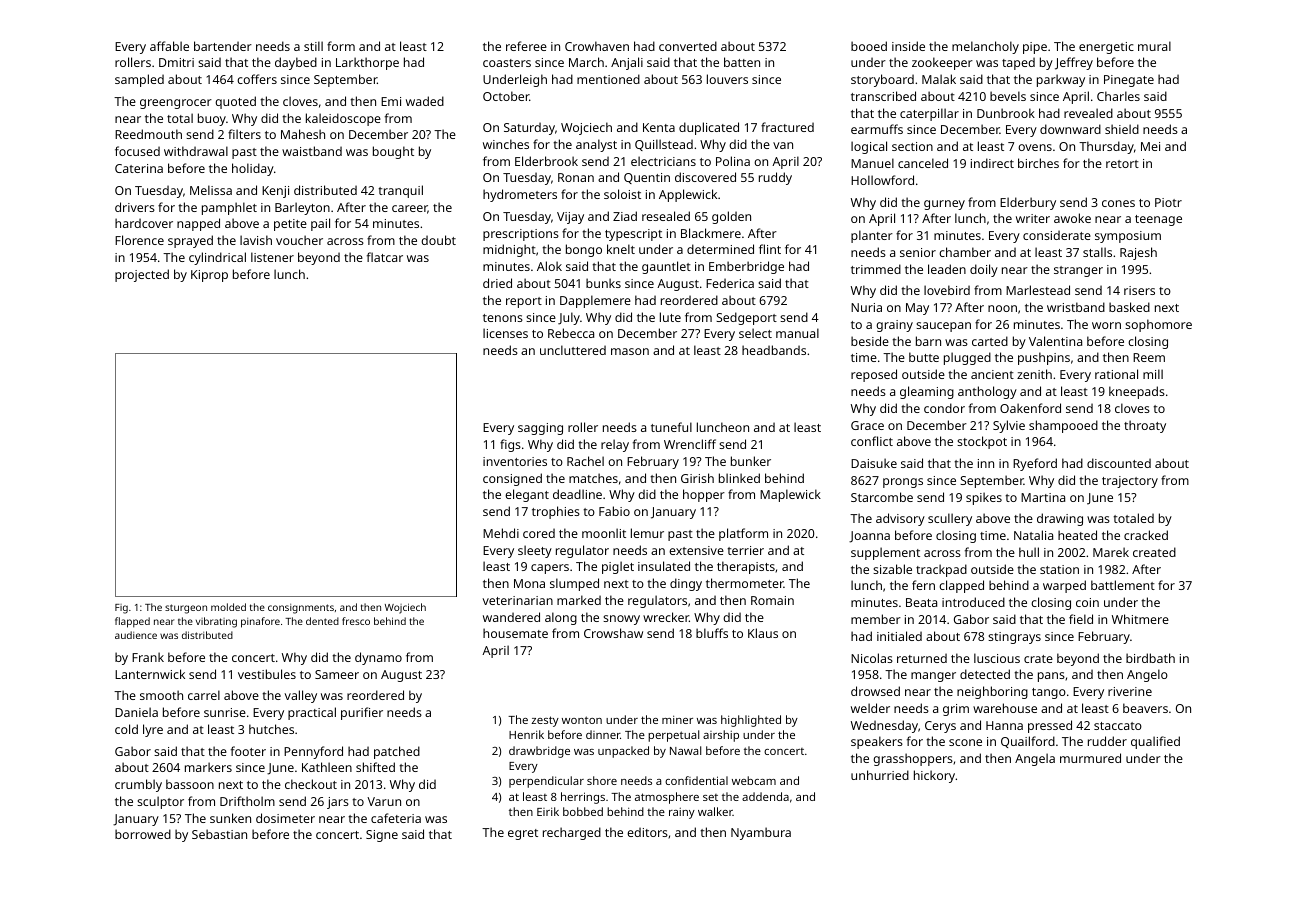 The width and height of the screenshot is (1308, 924). Describe the element at coordinates (503, 318) in the screenshot. I see `tenons` at that location.
